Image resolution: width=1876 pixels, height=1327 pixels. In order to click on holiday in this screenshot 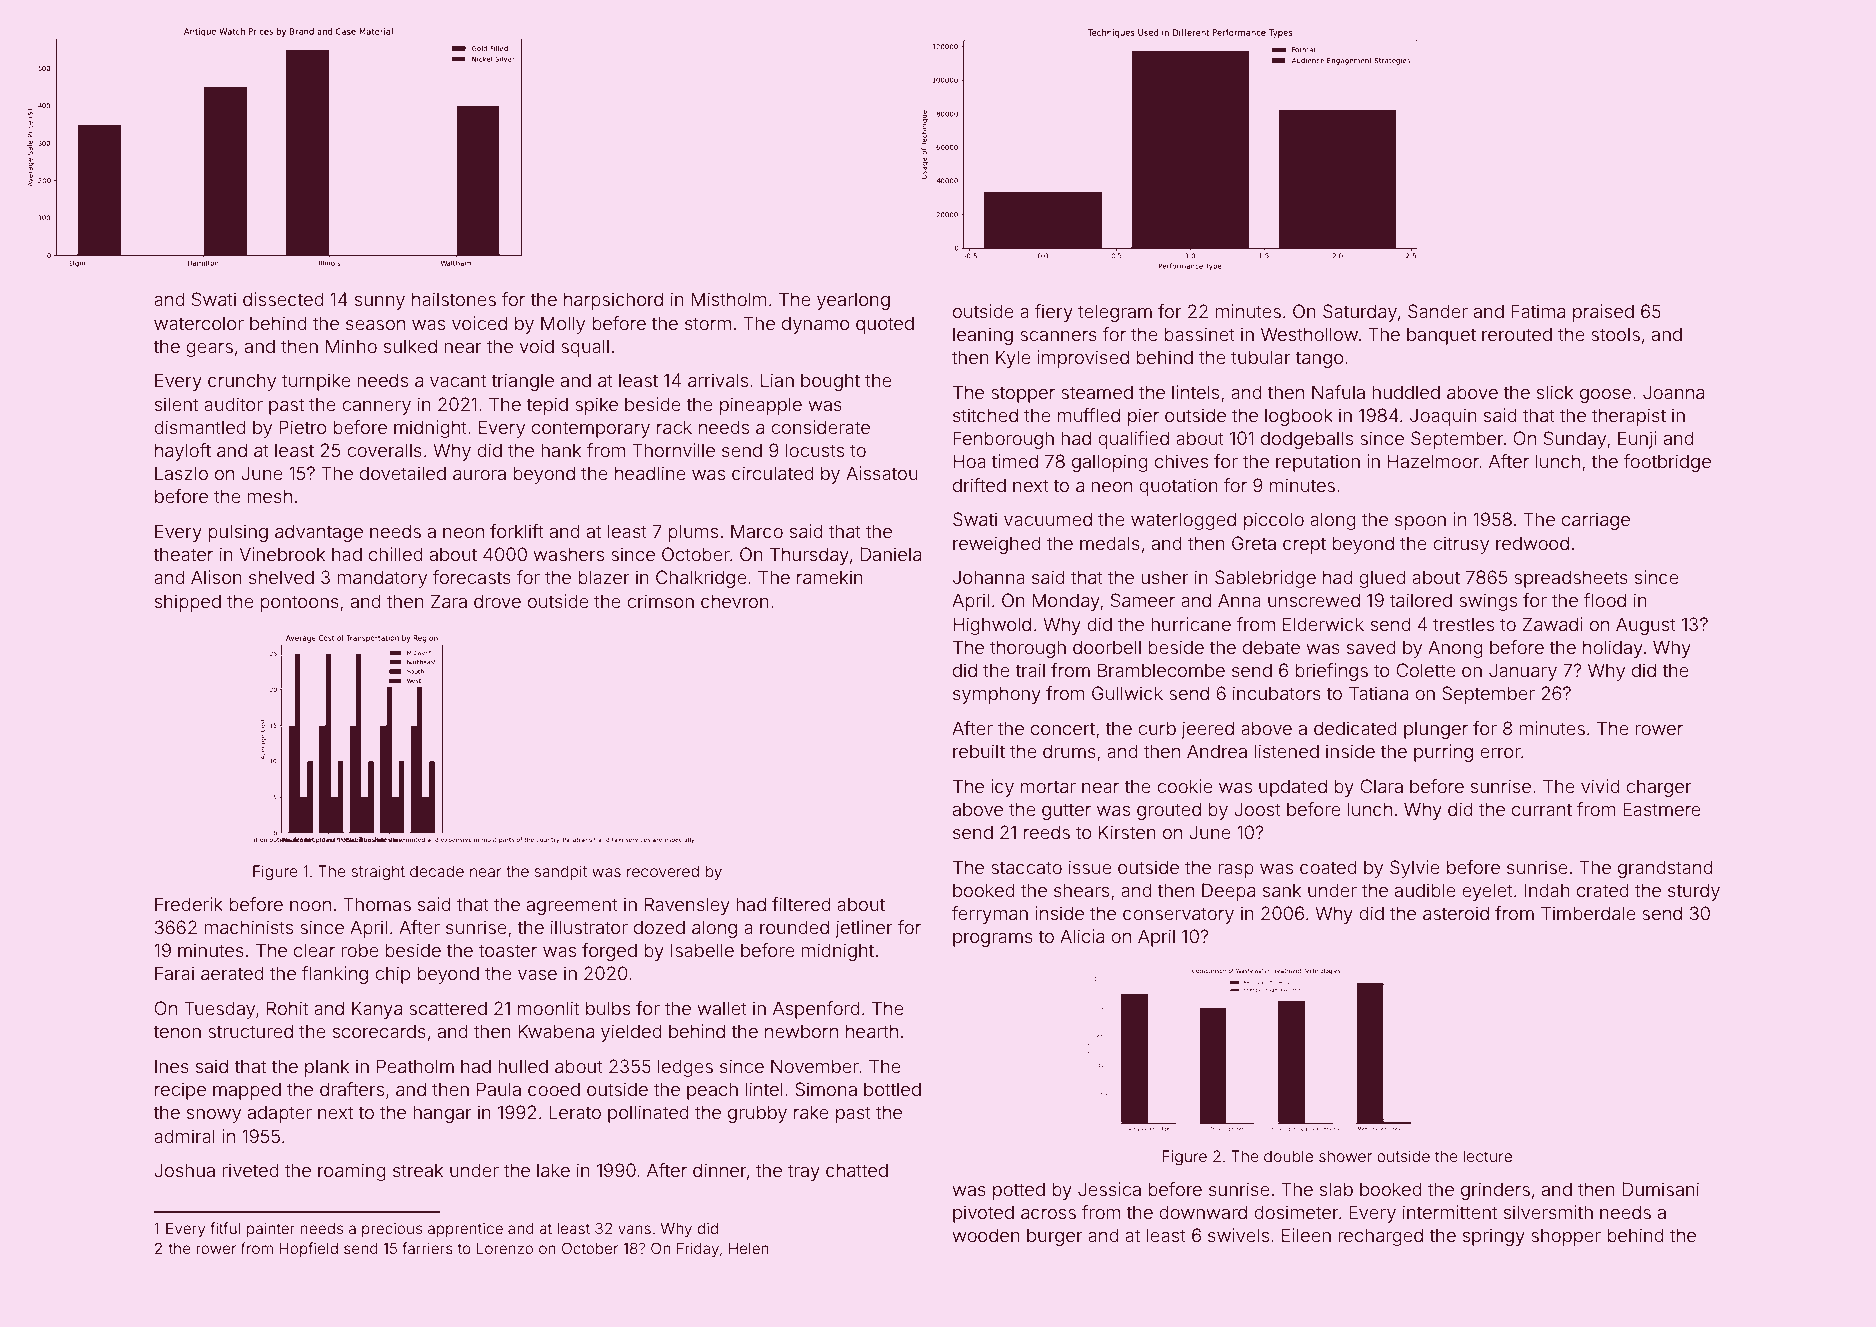, I will do `click(1613, 649)`.
